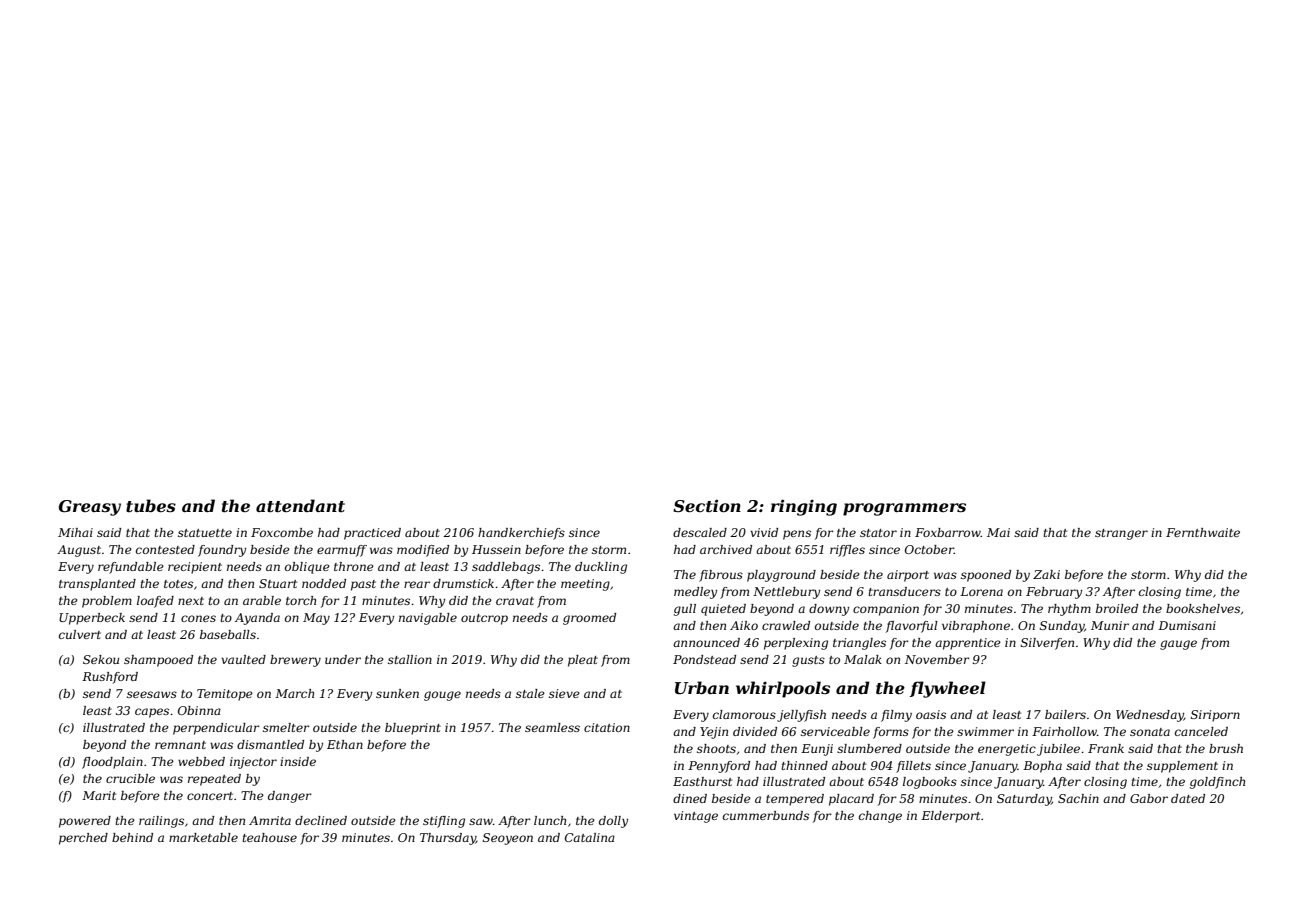 Image resolution: width=1308 pixels, height=924 pixels. Describe the element at coordinates (1024, 800) in the screenshot. I see `Saturday` at that location.
